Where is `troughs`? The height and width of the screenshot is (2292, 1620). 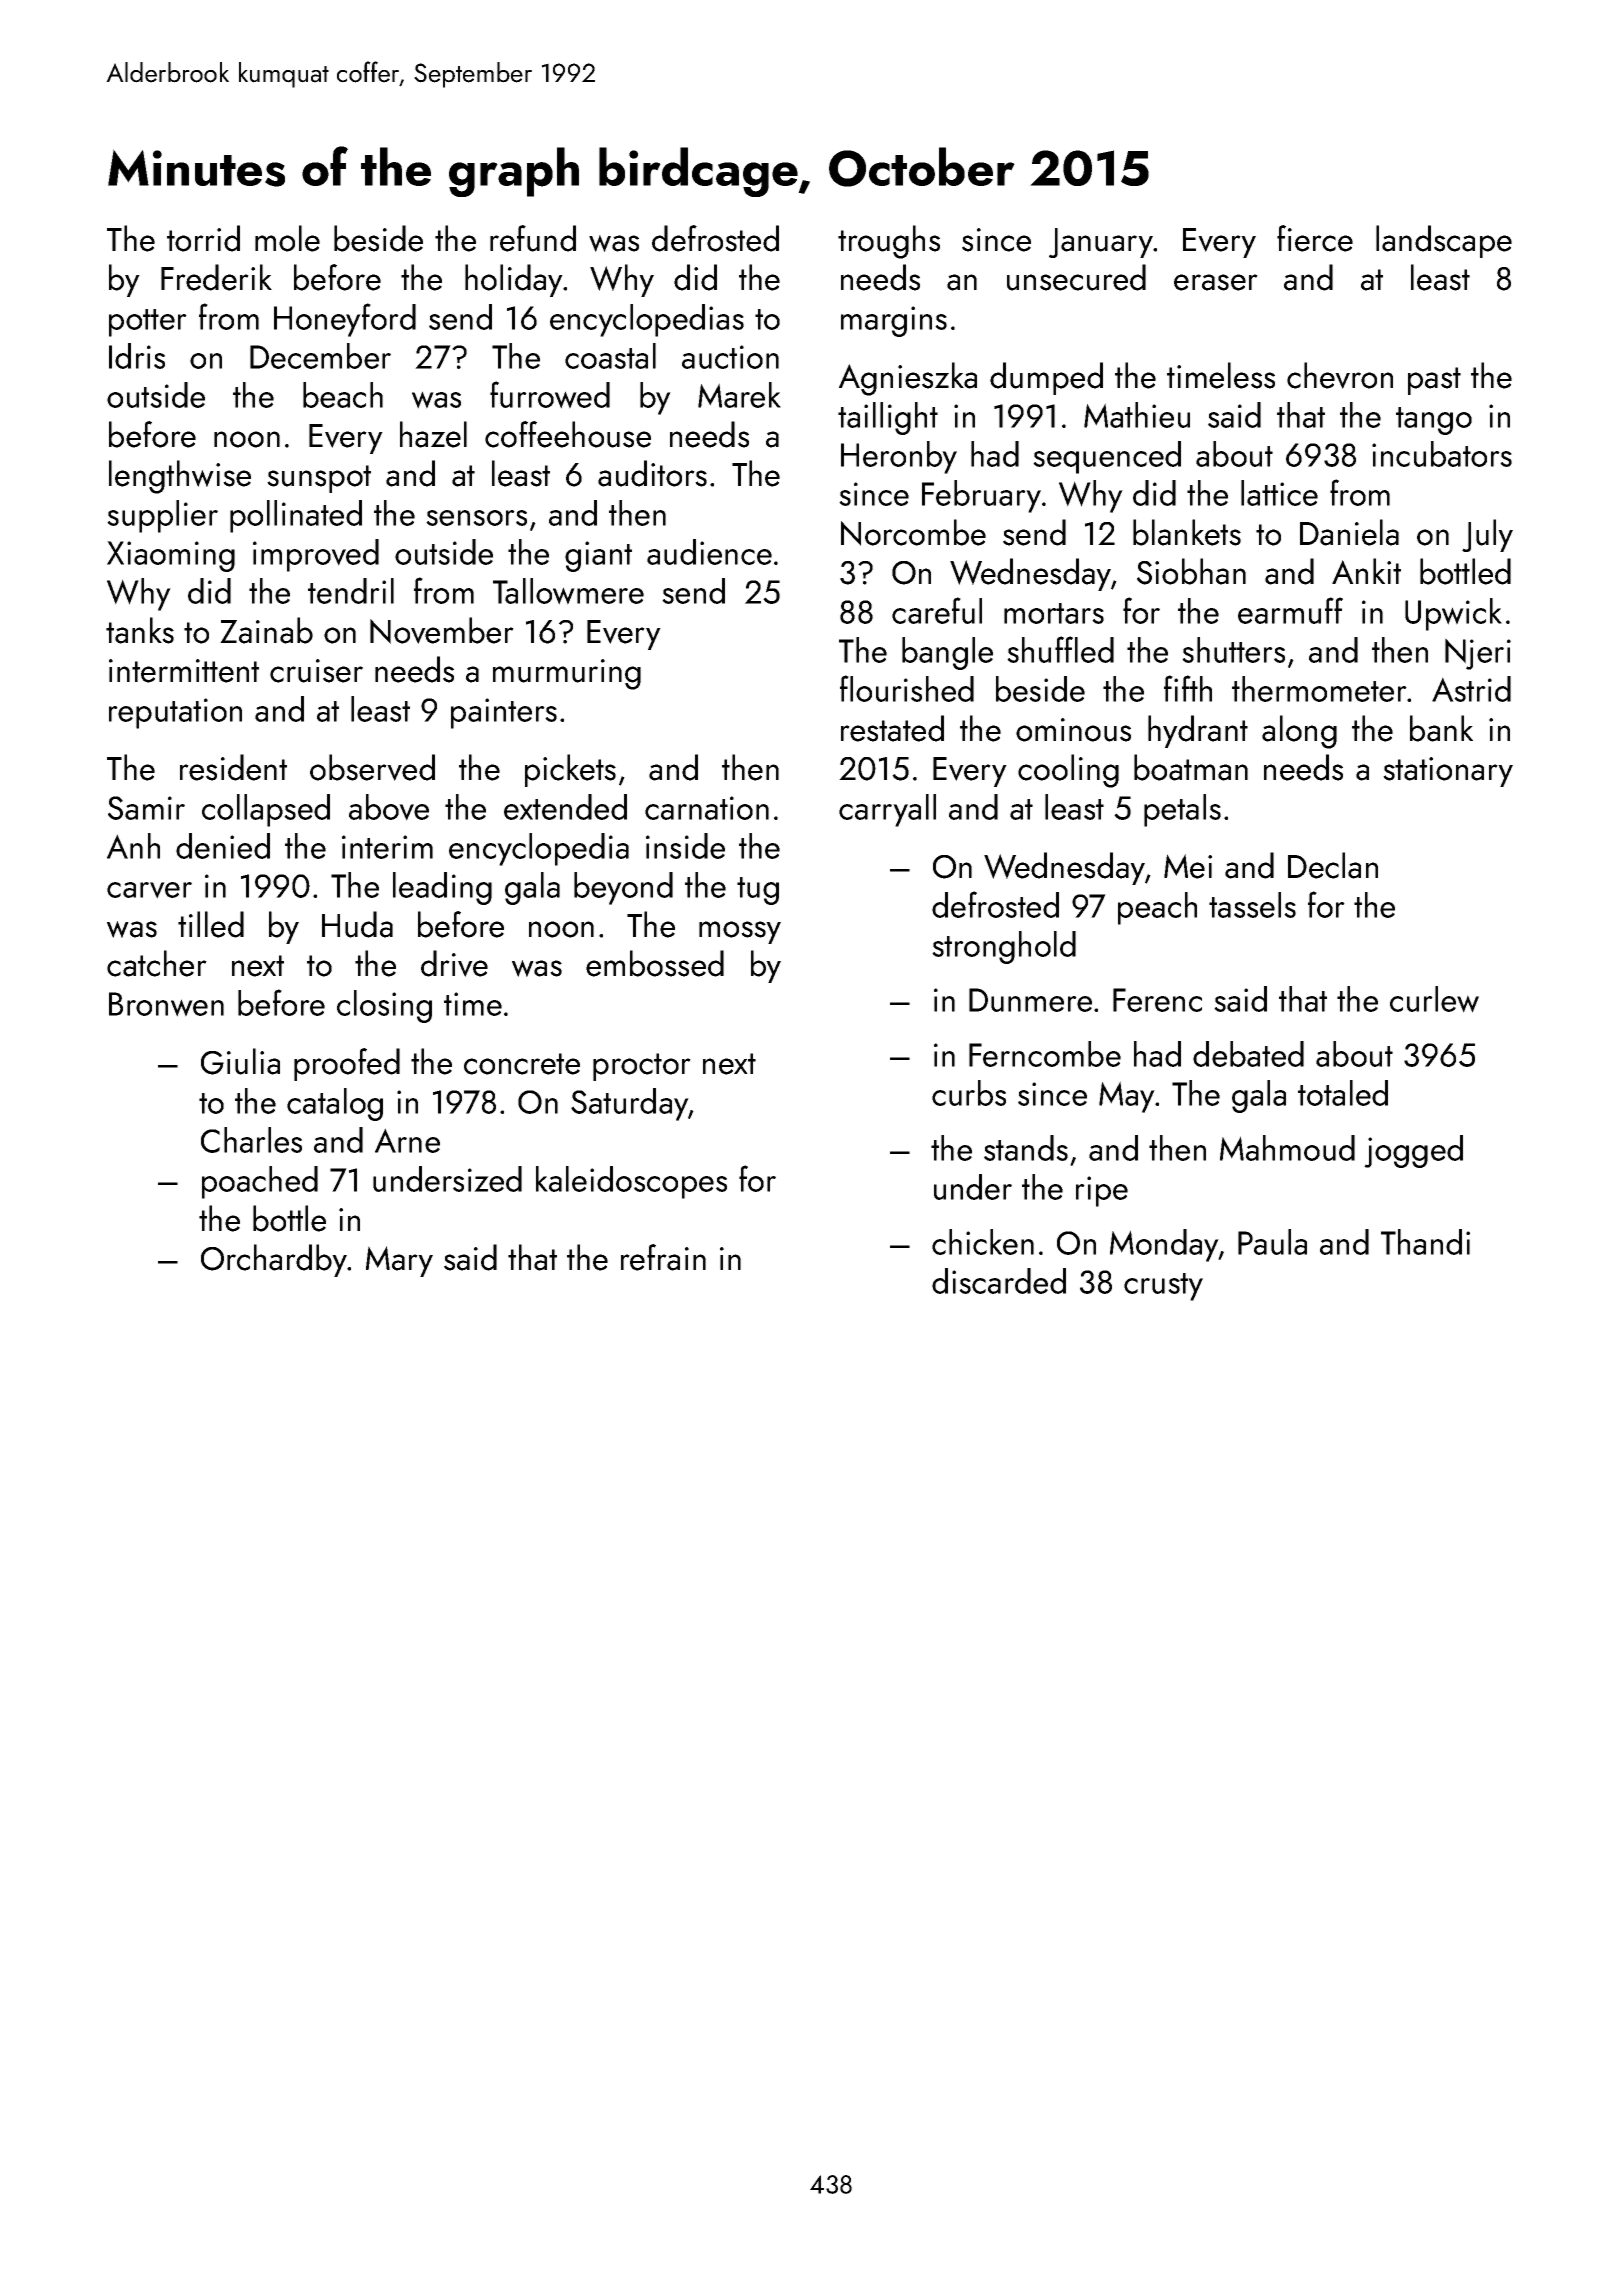 troughs is located at coordinates (889, 242).
